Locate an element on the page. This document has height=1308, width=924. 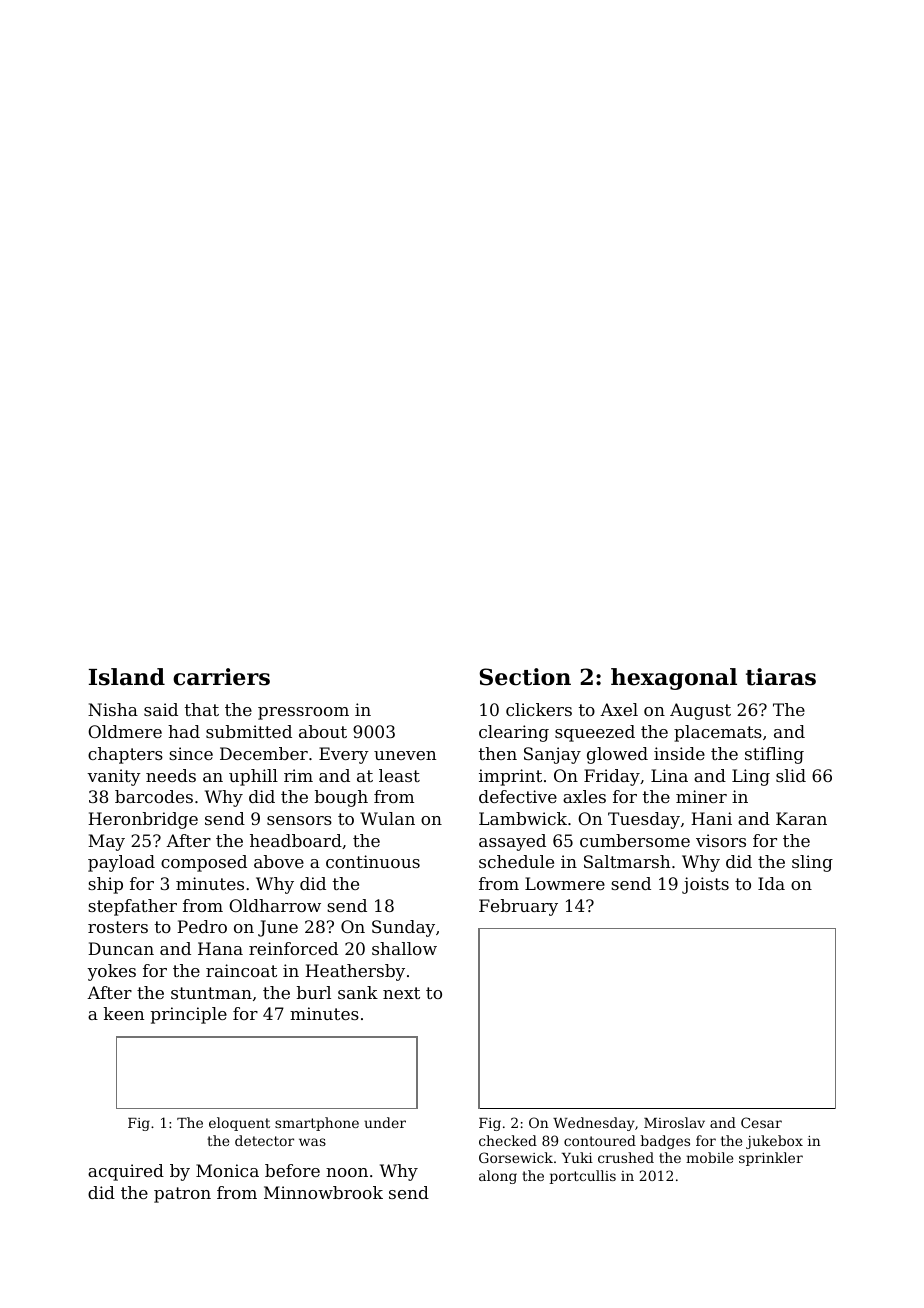
acquired is located at coordinates (126, 1172).
